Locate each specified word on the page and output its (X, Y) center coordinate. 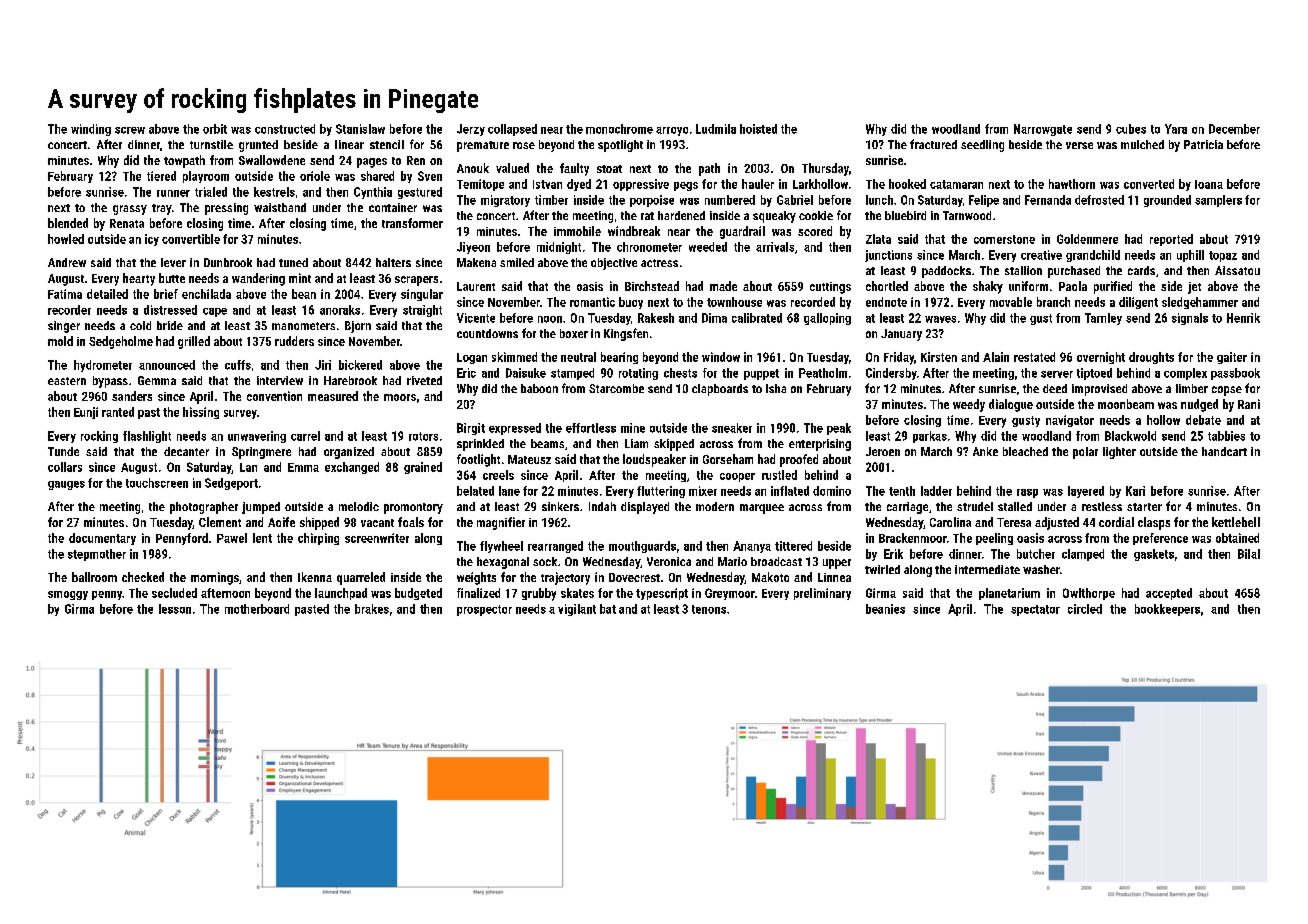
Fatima (65, 294)
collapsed (512, 130)
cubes (1131, 129)
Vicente (476, 318)
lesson (175, 609)
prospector (484, 610)
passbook (1235, 374)
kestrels (274, 192)
